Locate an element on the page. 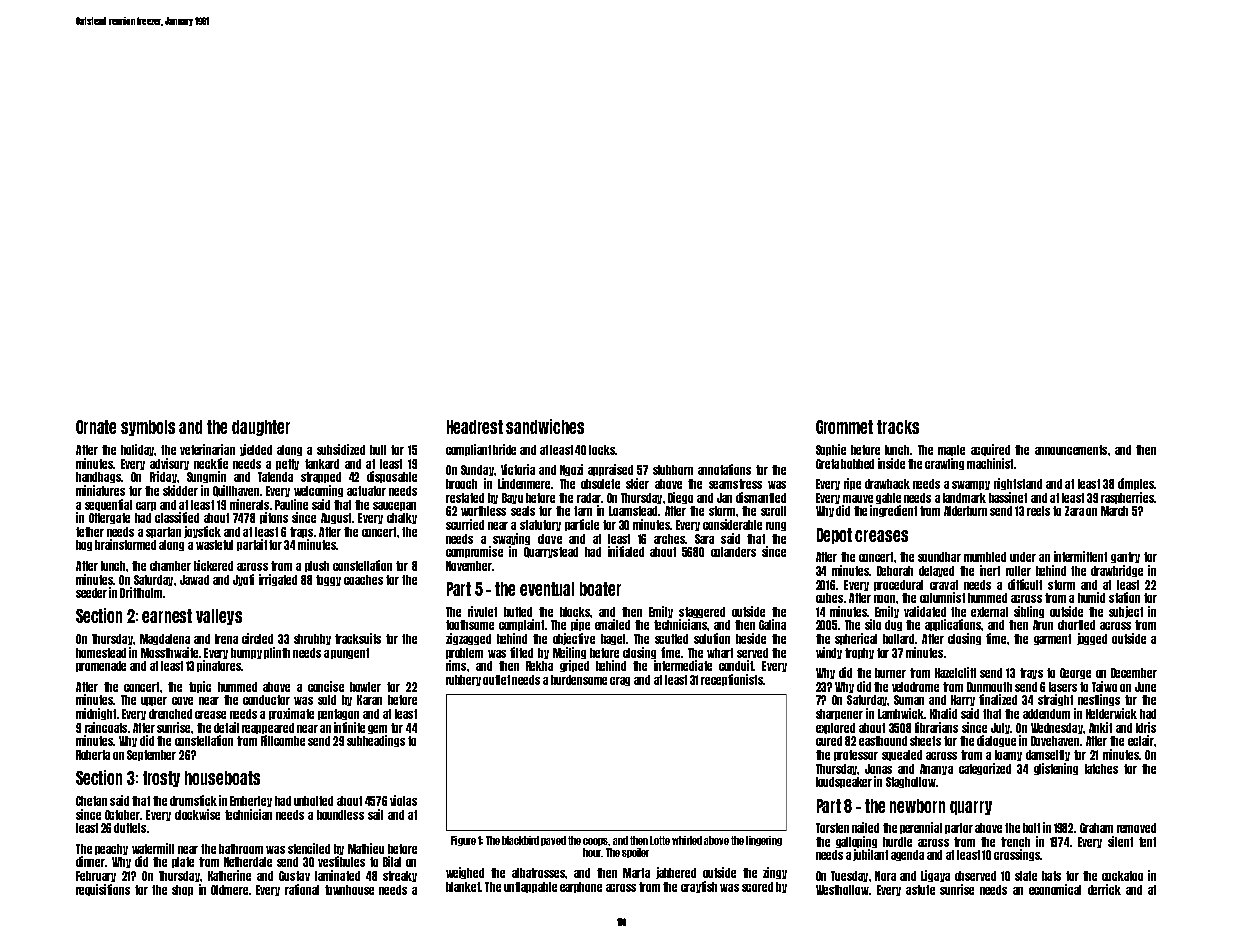 The height and width of the image is (952, 1233). crossings is located at coordinates (1017, 855).
